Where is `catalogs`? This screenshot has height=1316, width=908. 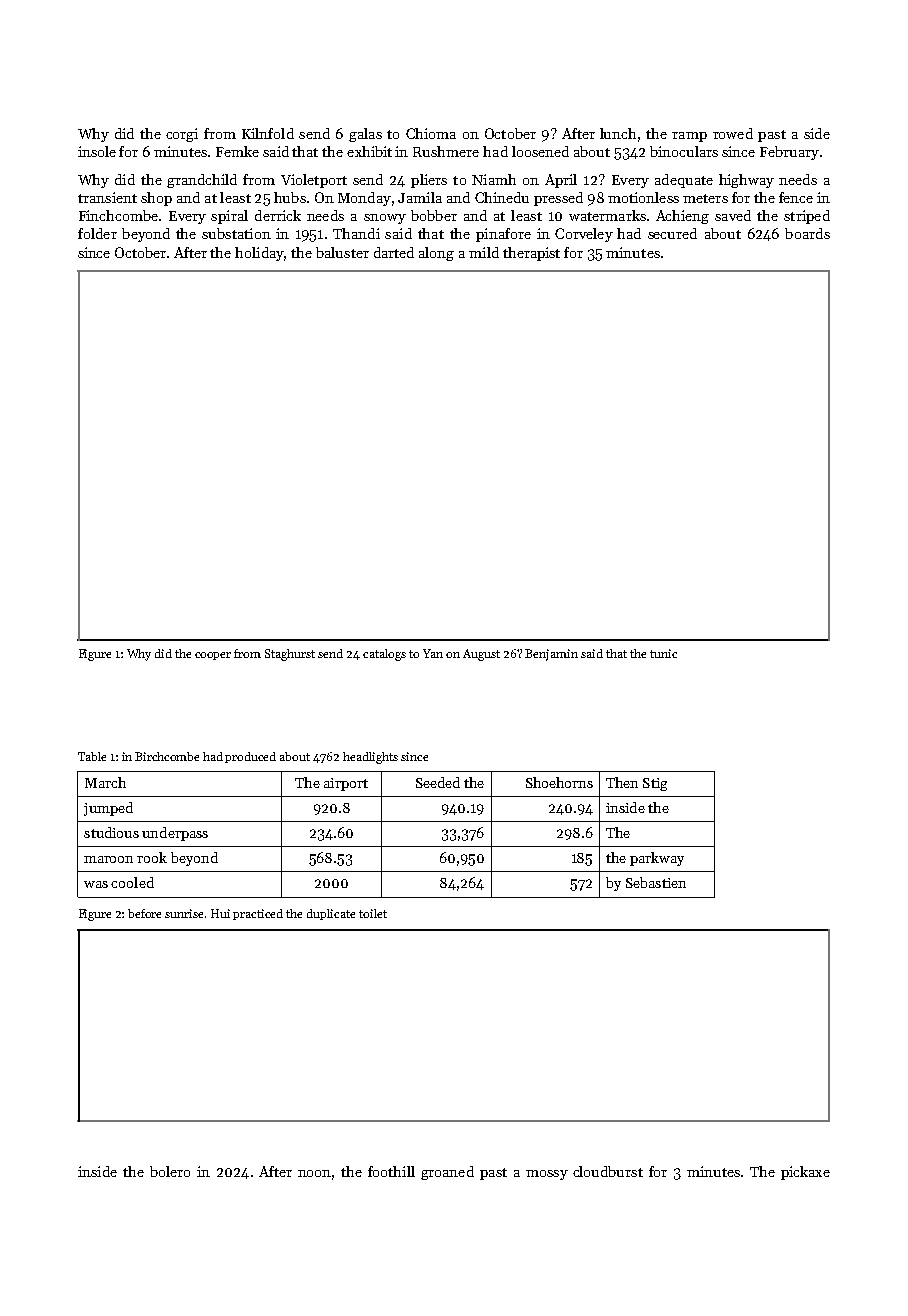
catalogs is located at coordinates (384, 655).
